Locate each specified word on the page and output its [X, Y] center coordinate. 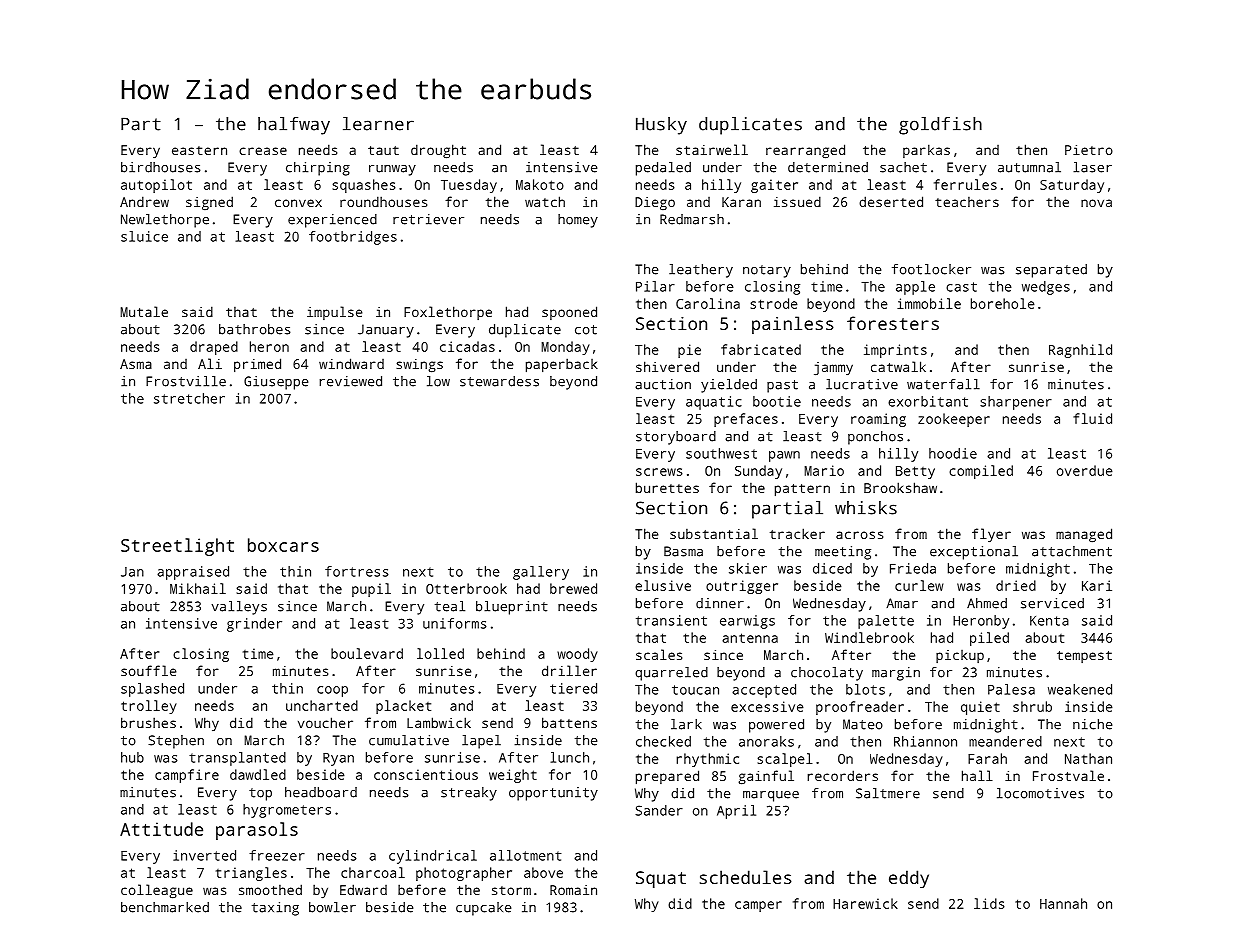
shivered [667, 366]
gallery [541, 573]
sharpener [1016, 403]
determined [828, 167]
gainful [766, 777]
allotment [526, 855]
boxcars [283, 545]
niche [1092, 724]
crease [263, 151]
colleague [157, 891]
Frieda [913, 568]
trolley [149, 707]
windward [351, 363]
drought [438, 151]
